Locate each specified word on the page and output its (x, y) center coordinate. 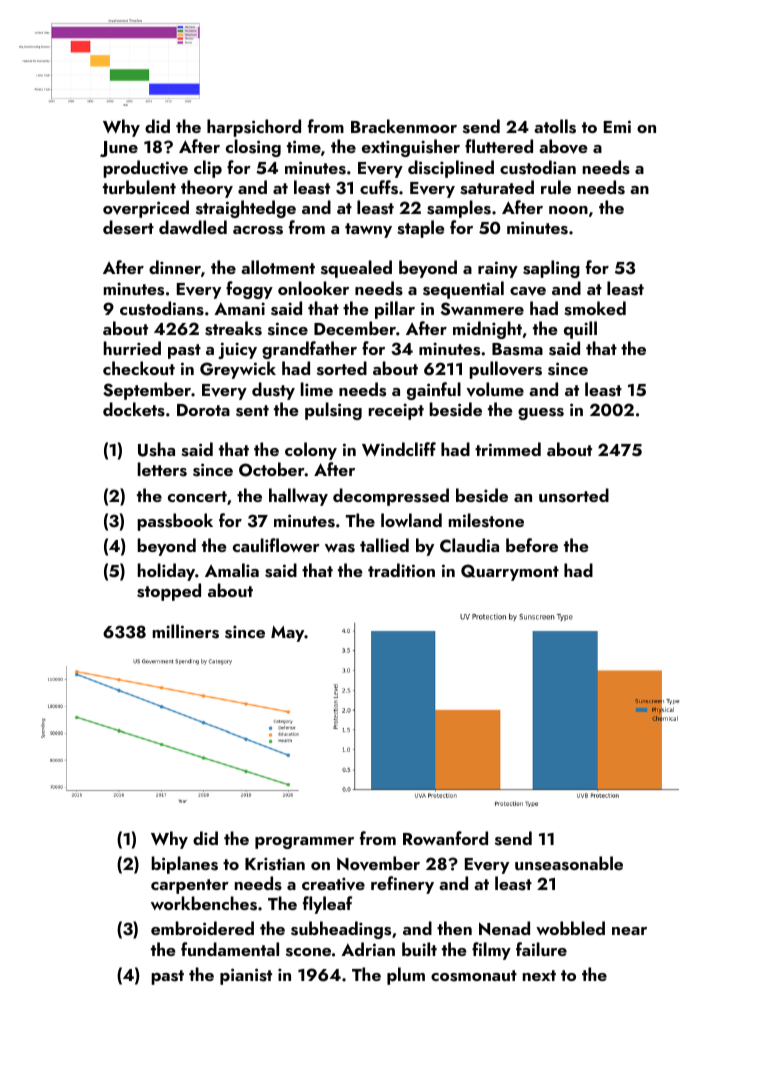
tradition (401, 570)
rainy (498, 269)
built (419, 949)
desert (128, 227)
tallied (384, 545)
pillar (395, 310)
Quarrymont (510, 572)
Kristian (275, 864)
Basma (517, 349)
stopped (169, 592)
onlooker (313, 288)
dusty (273, 391)
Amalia (232, 570)
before (532, 545)
